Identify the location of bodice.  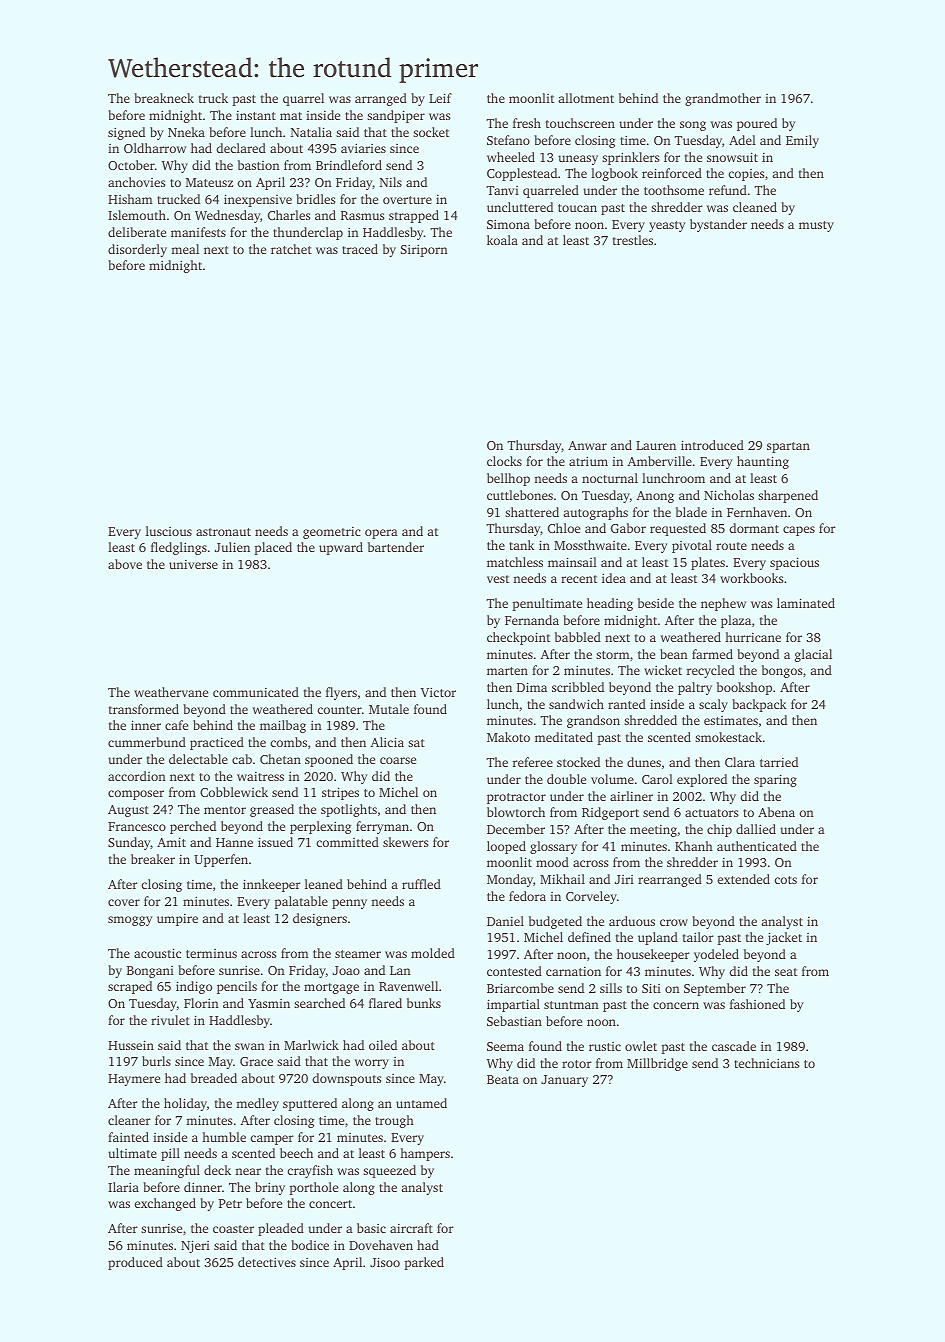
(310, 1245).
